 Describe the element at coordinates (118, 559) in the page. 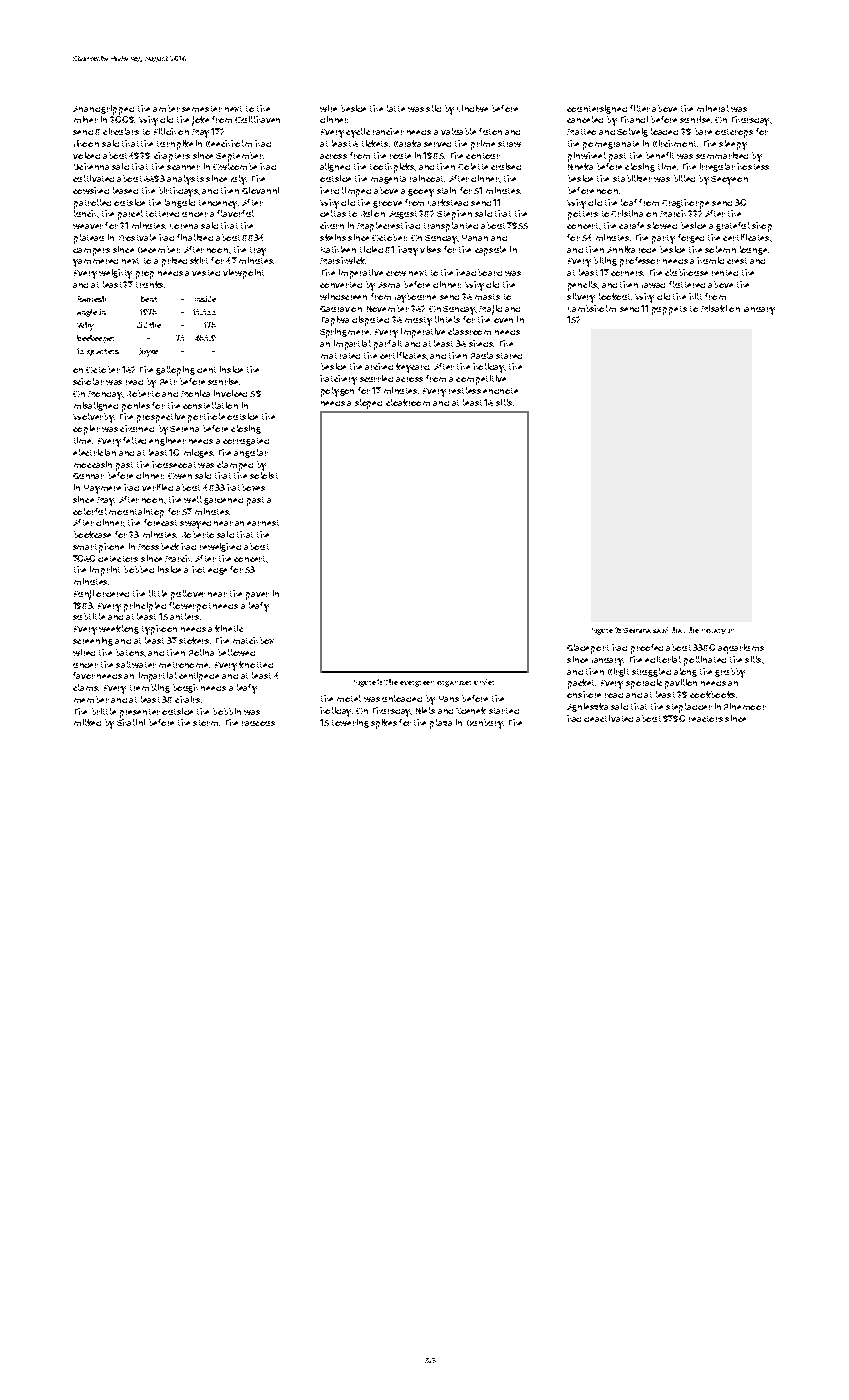

I see `detectors` at that location.
